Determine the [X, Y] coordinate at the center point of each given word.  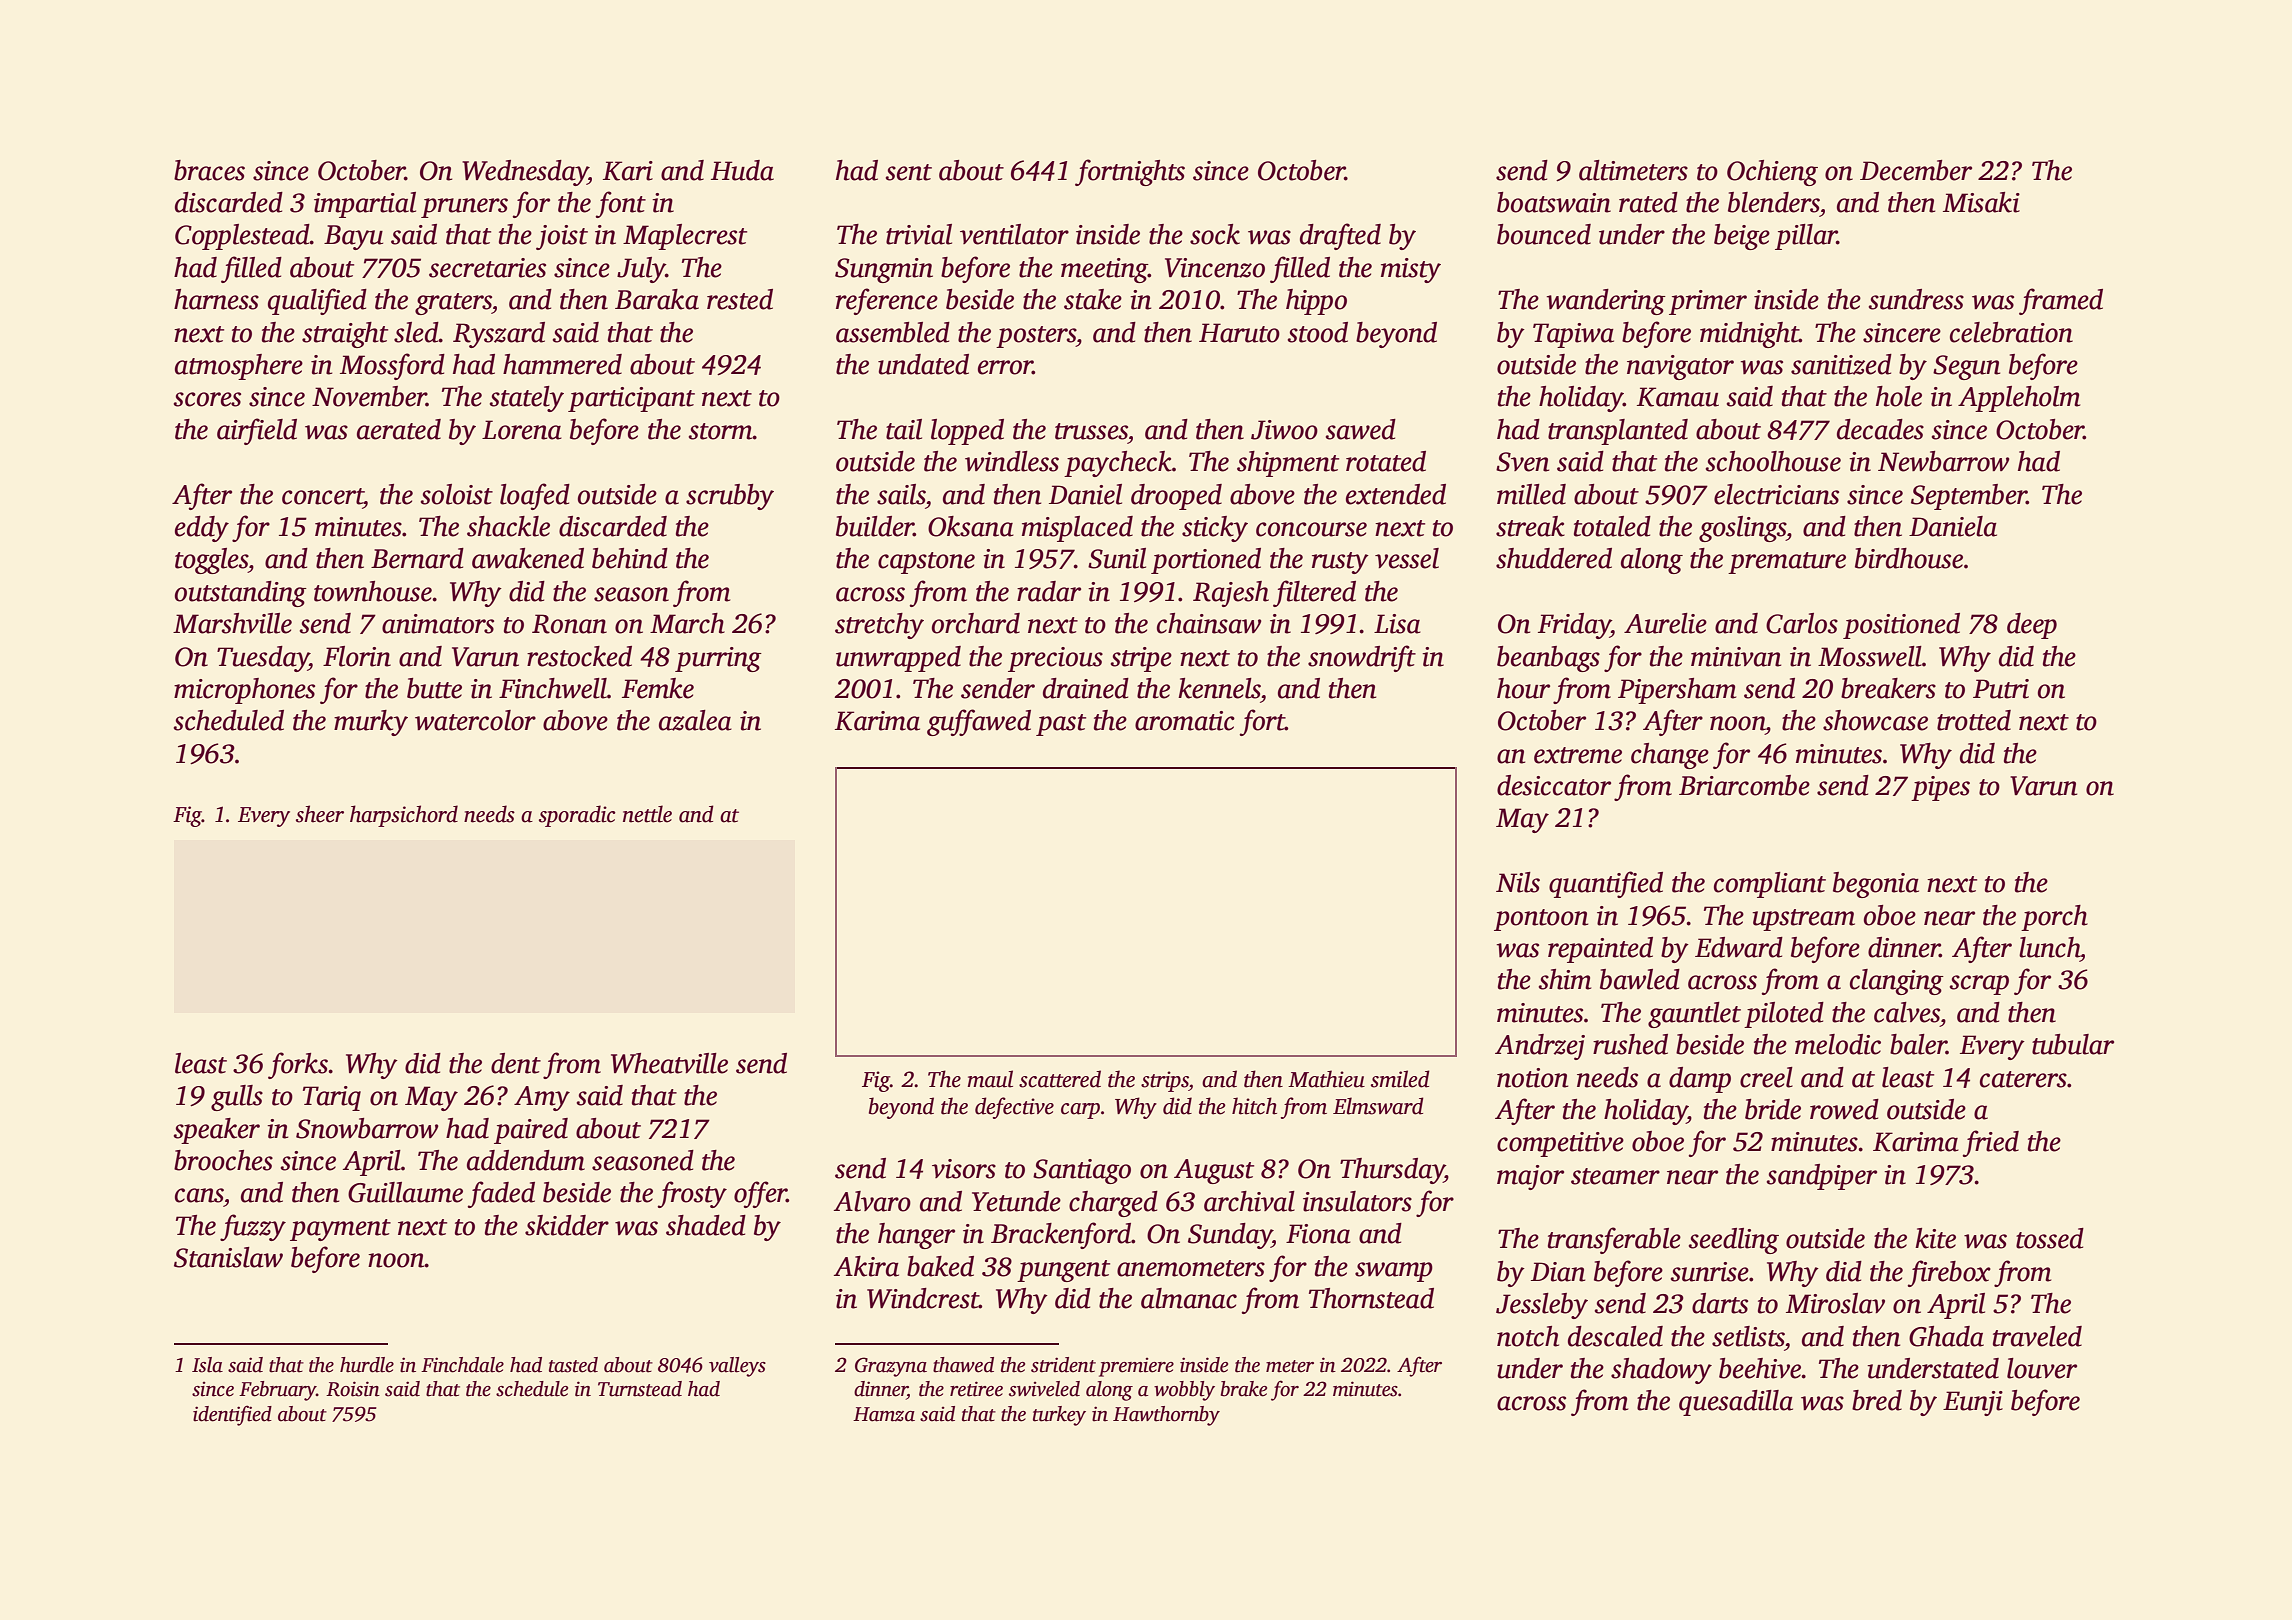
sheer [320, 814]
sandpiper [1822, 1177]
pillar [1806, 237]
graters [453, 304]
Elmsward [1378, 1106]
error [1005, 367]
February [277, 1391]
